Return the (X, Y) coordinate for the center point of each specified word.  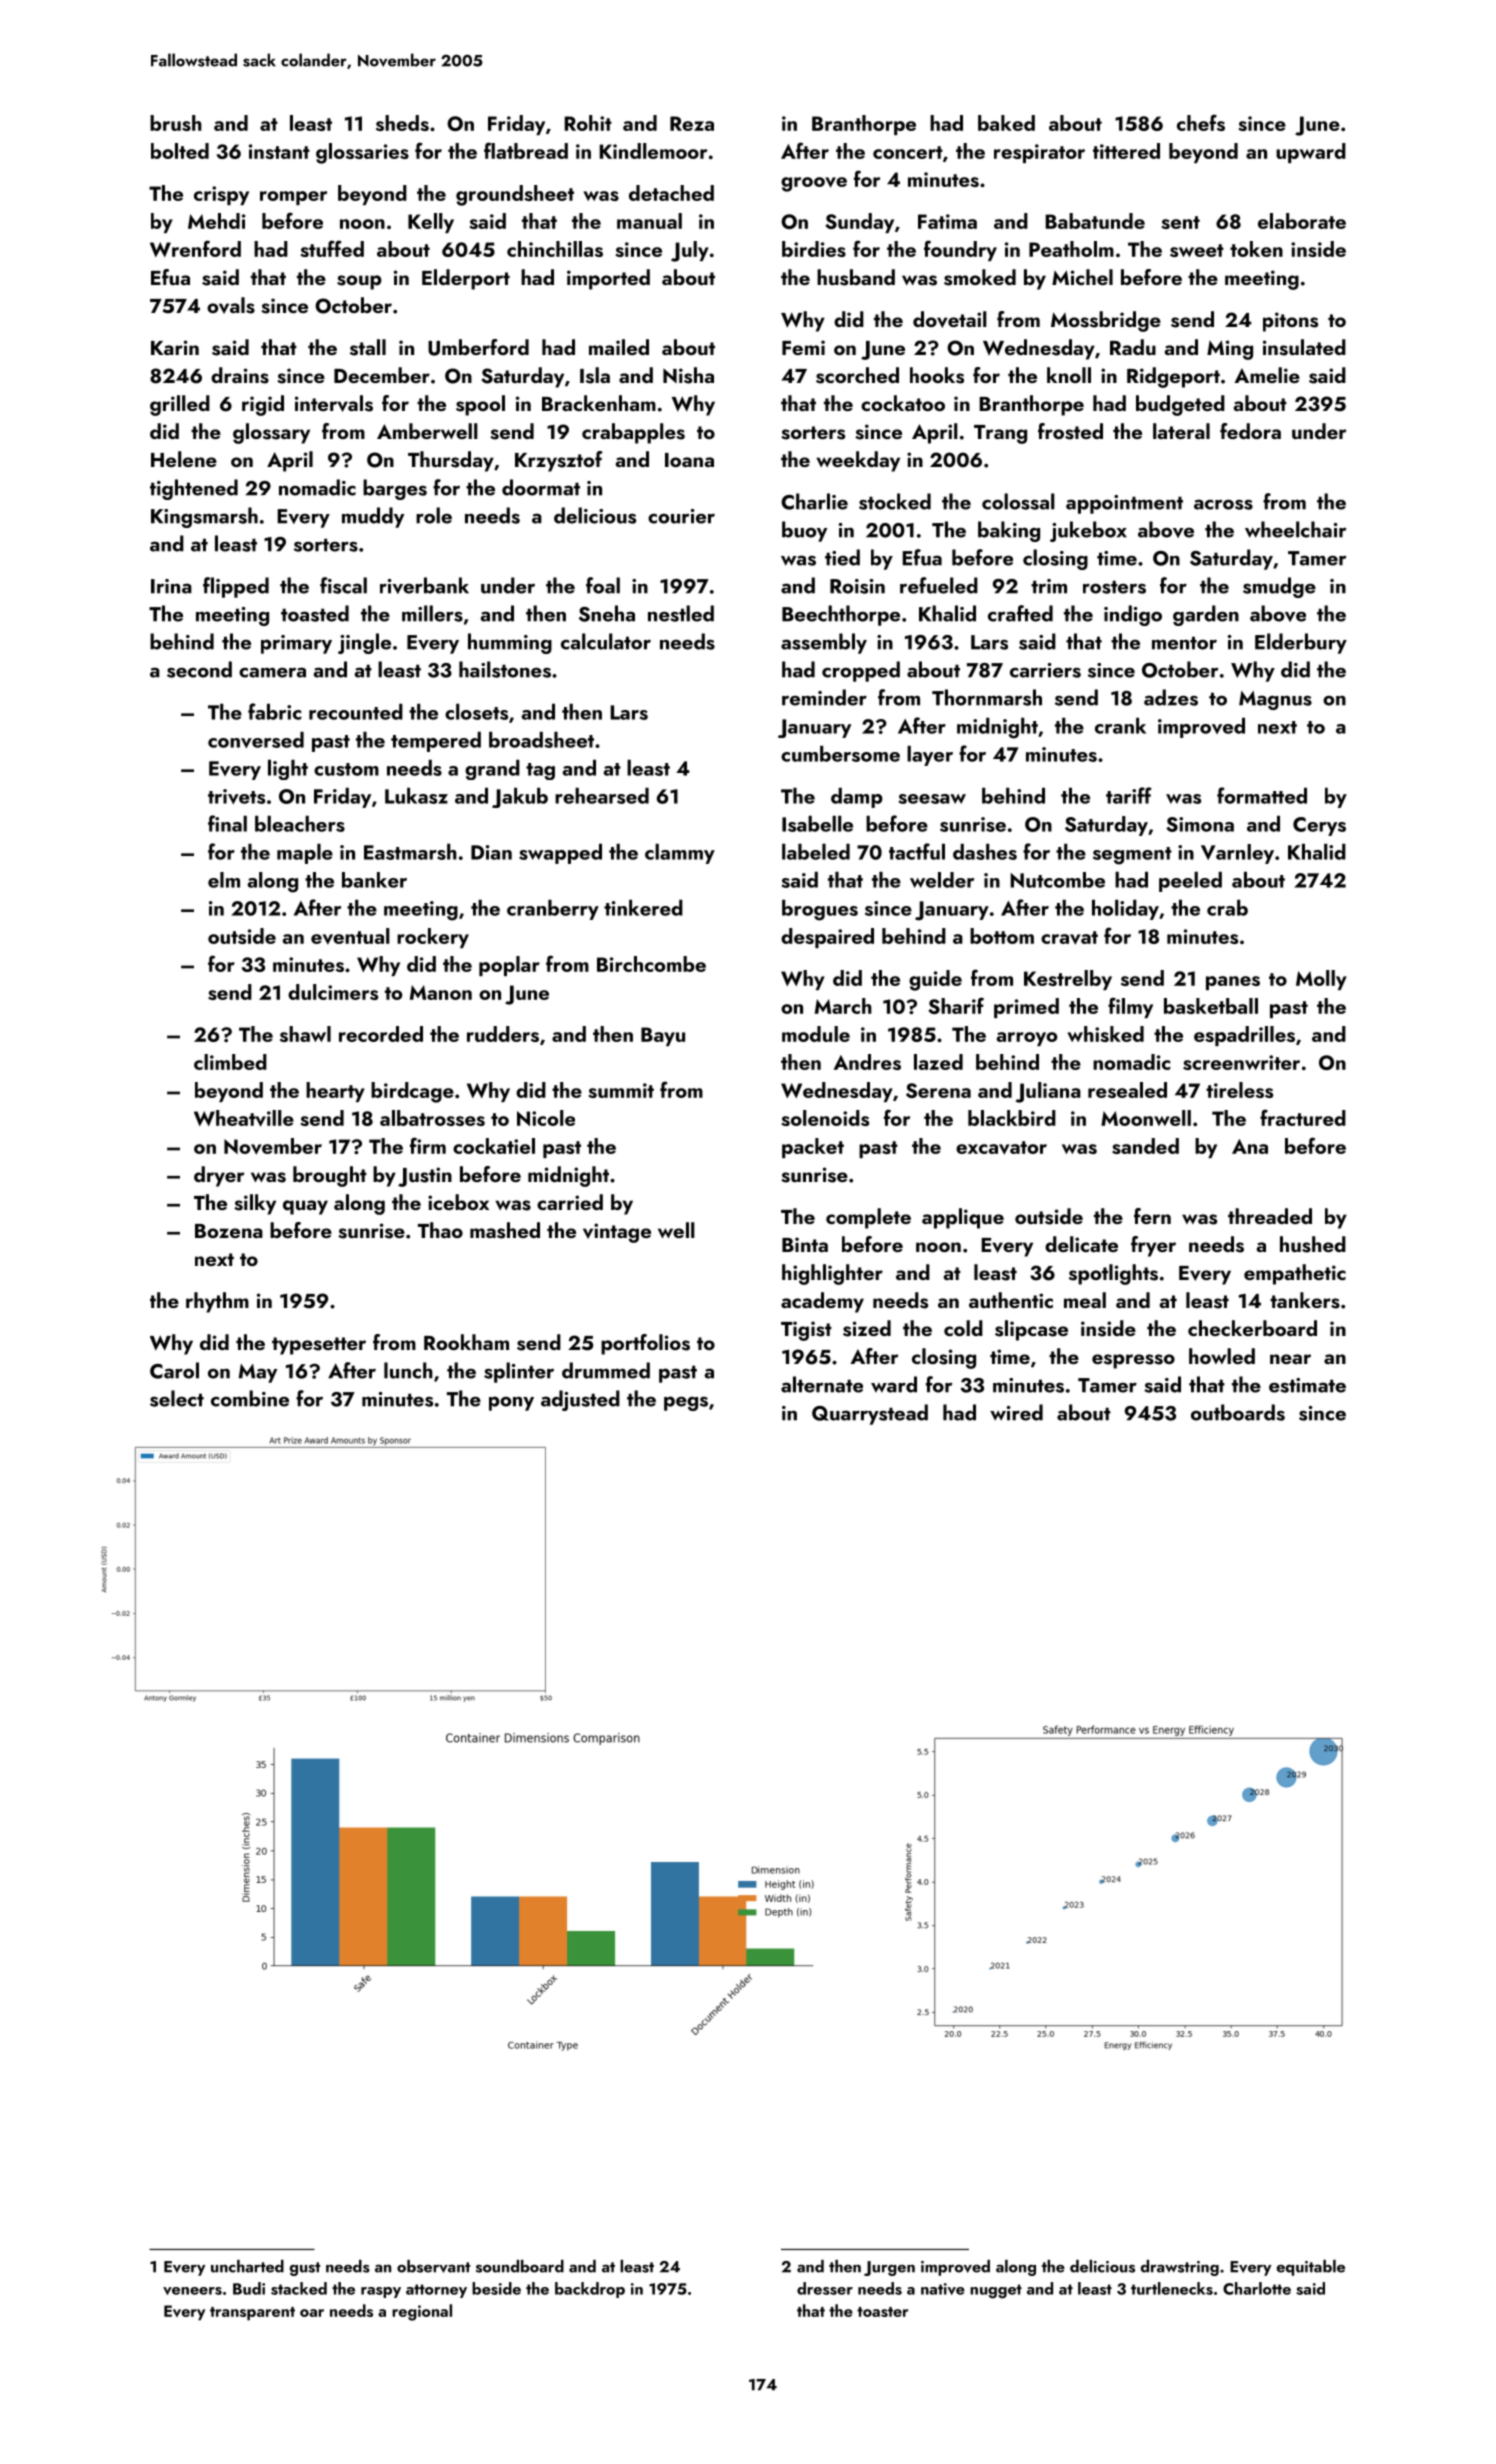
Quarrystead (870, 1414)
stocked (895, 501)
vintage (617, 1233)
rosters (1114, 587)
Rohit (588, 123)
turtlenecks (1172, 2288)
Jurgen (889, 2268)
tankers (1305, 1300)
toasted (315, 613)
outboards (1238, 1412)
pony (511, 1403)
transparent (252, 2314)
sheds (402, 123)
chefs (1201, 122)
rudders (503, 1034)
